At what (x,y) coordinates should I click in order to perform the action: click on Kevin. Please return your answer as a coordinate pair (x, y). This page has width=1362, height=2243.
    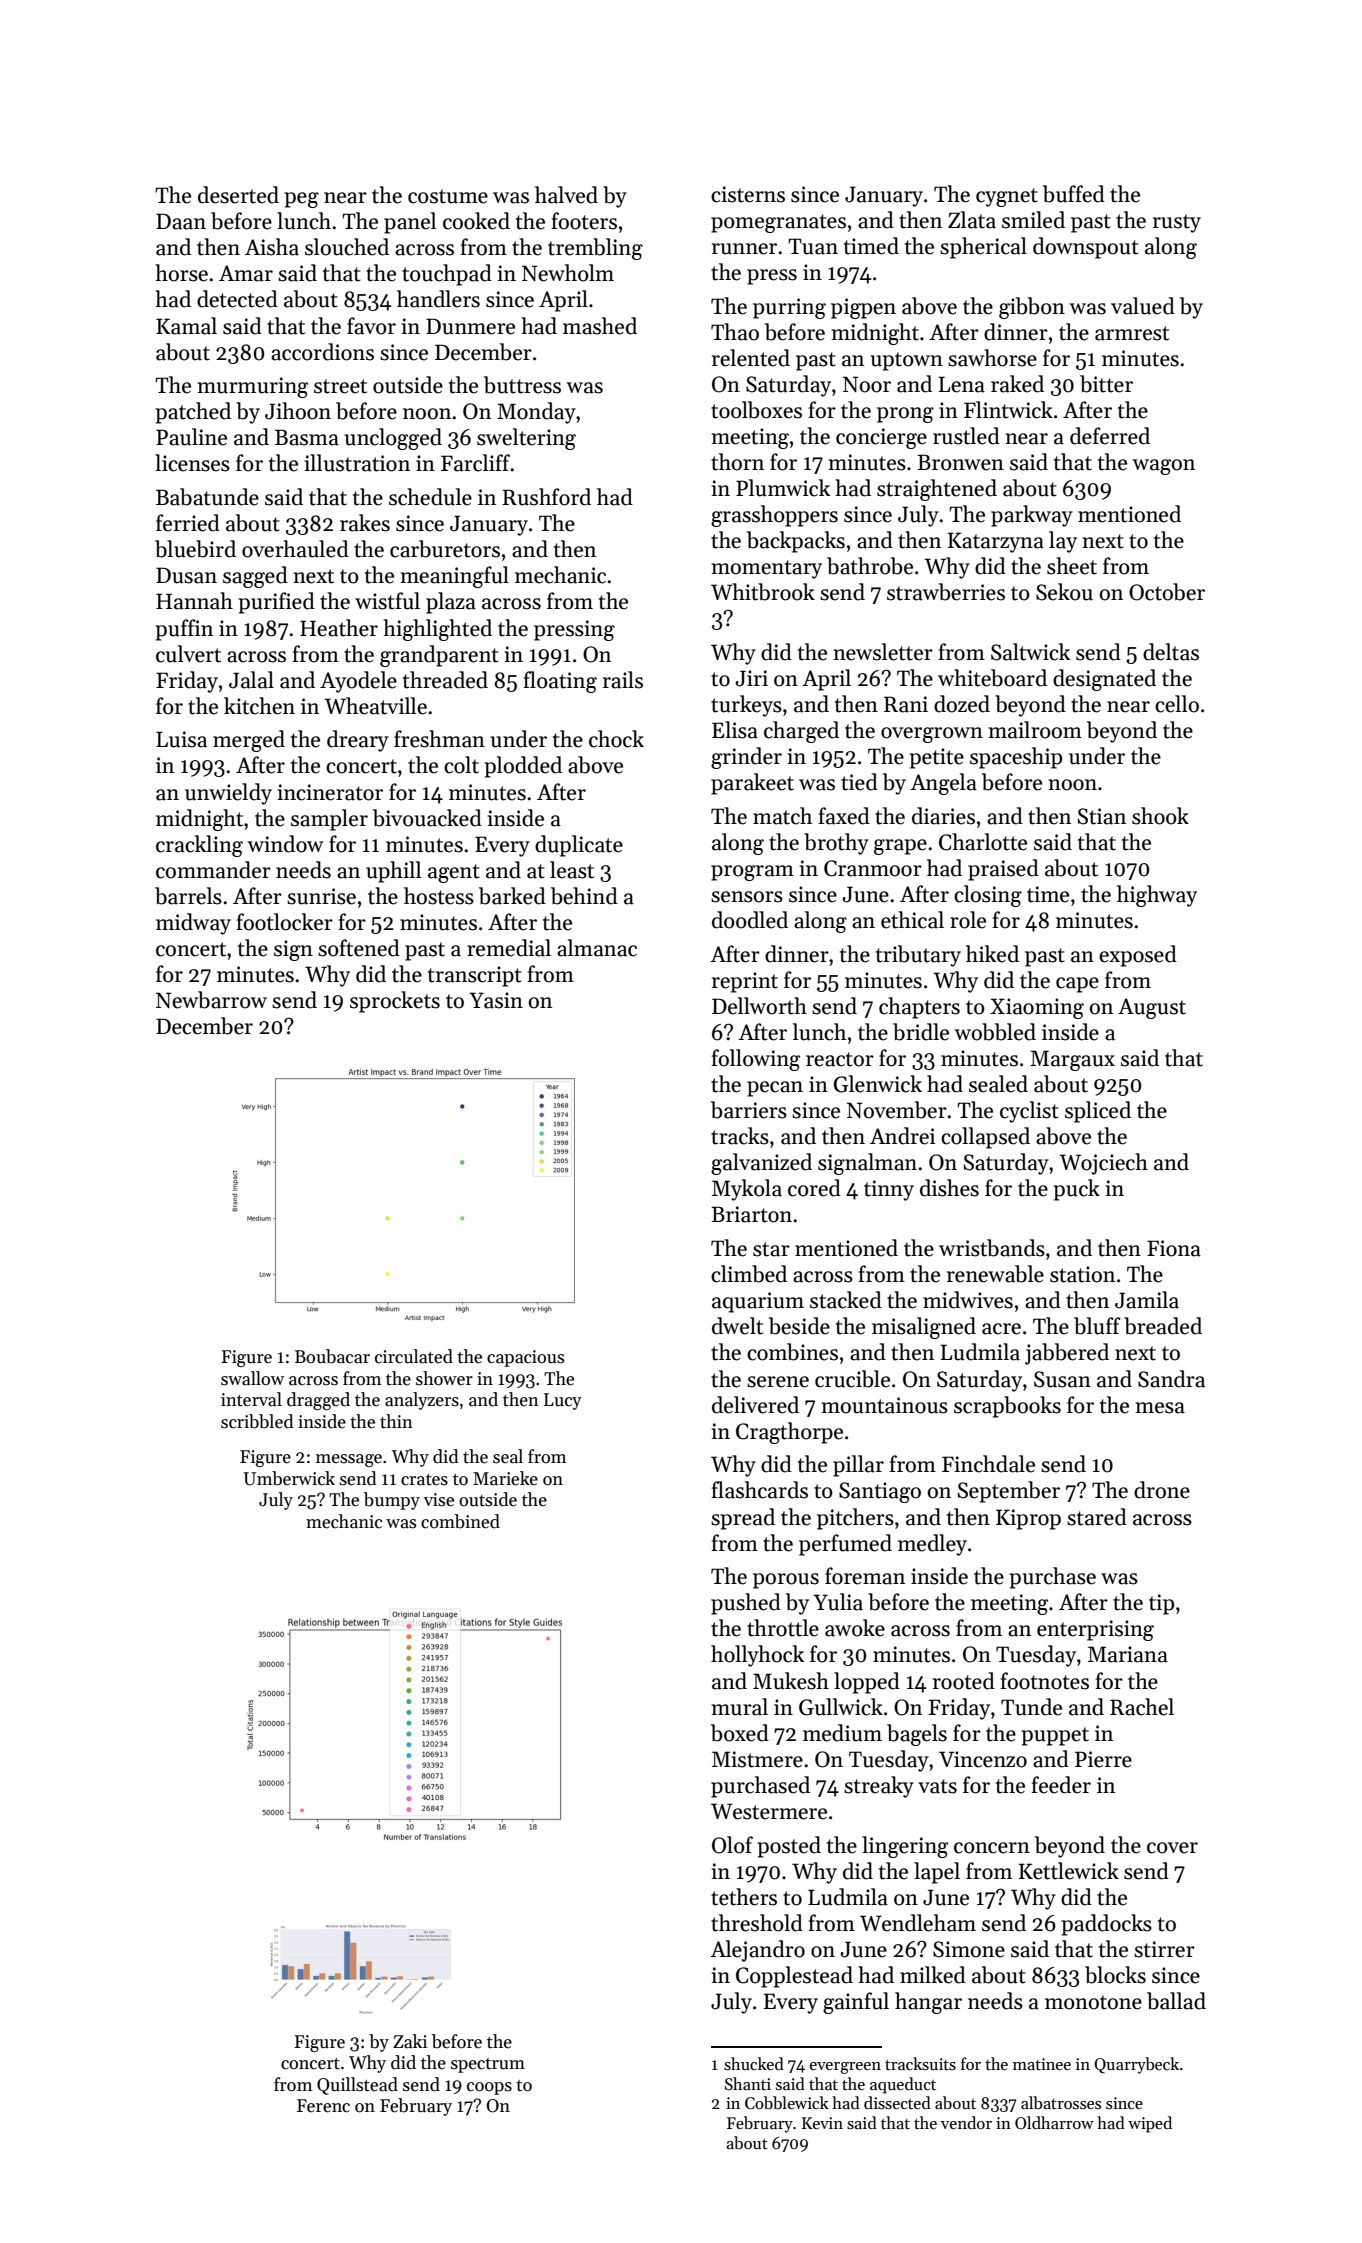
    Looking at the image, I should click on (822, 2123).
